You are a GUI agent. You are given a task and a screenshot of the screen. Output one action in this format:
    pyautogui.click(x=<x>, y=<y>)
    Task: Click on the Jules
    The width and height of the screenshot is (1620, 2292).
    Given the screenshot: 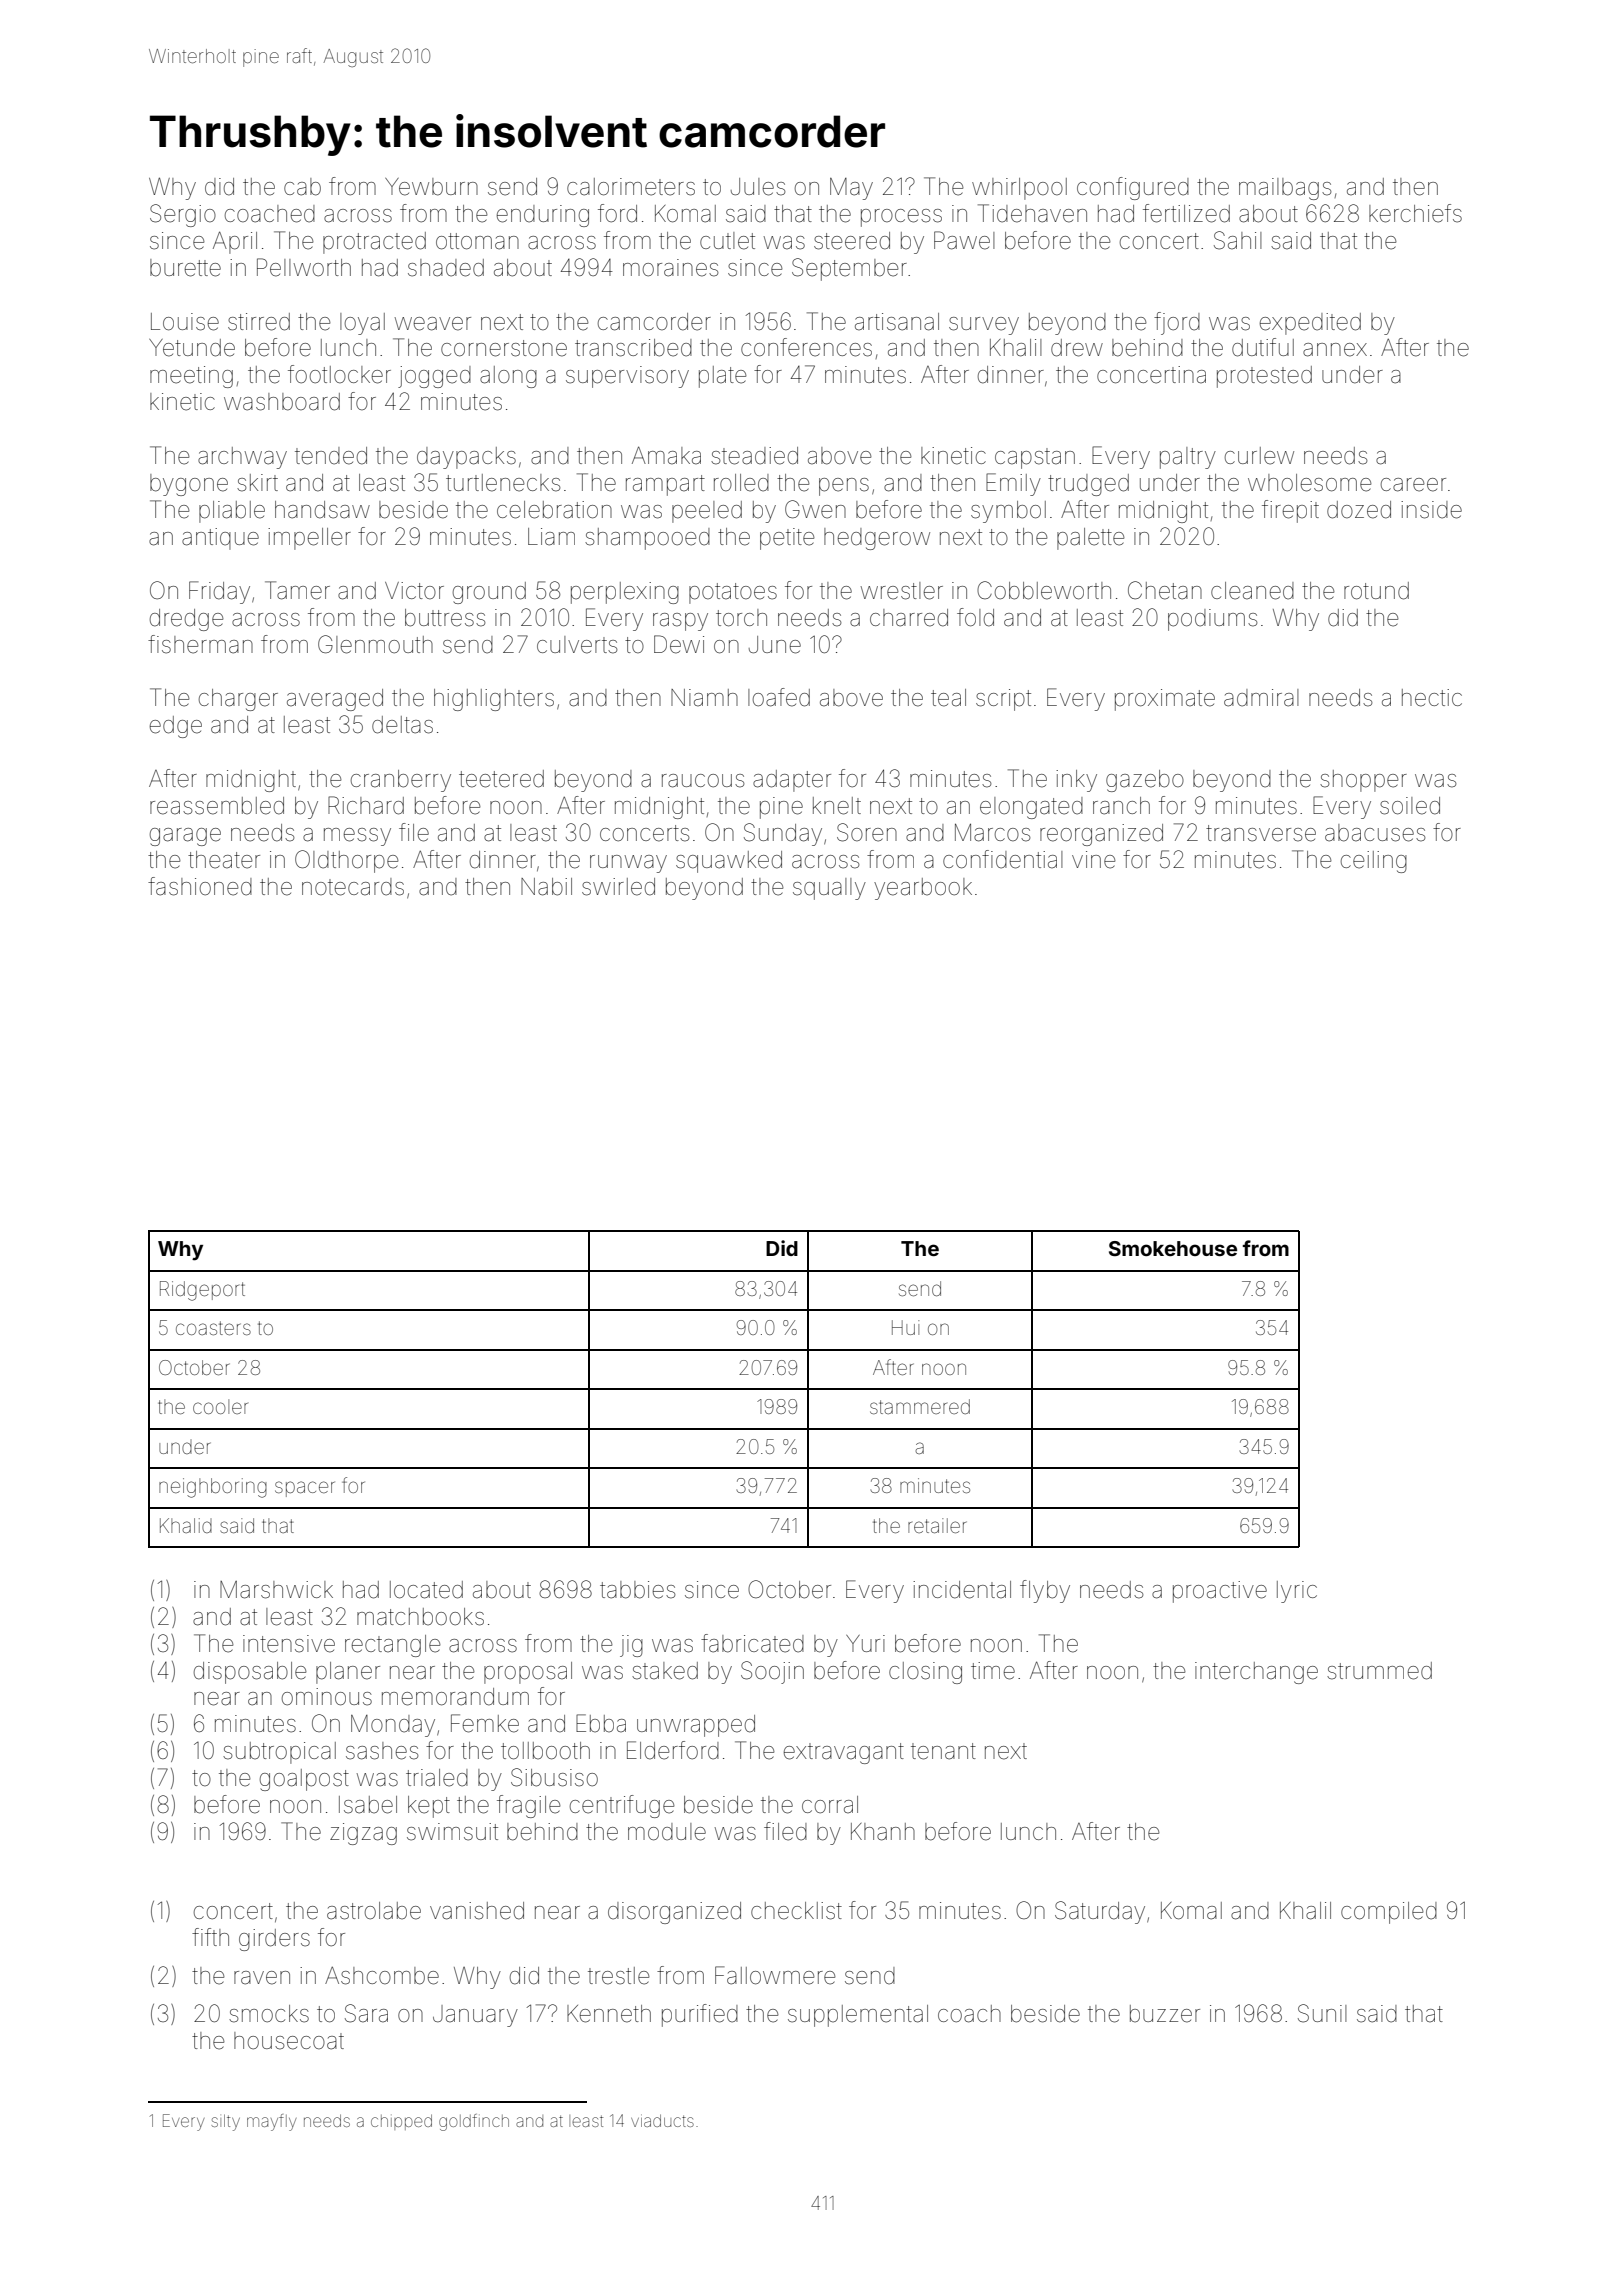 What is the action you would take?
    pyautogui.click(x=758, y=187)
